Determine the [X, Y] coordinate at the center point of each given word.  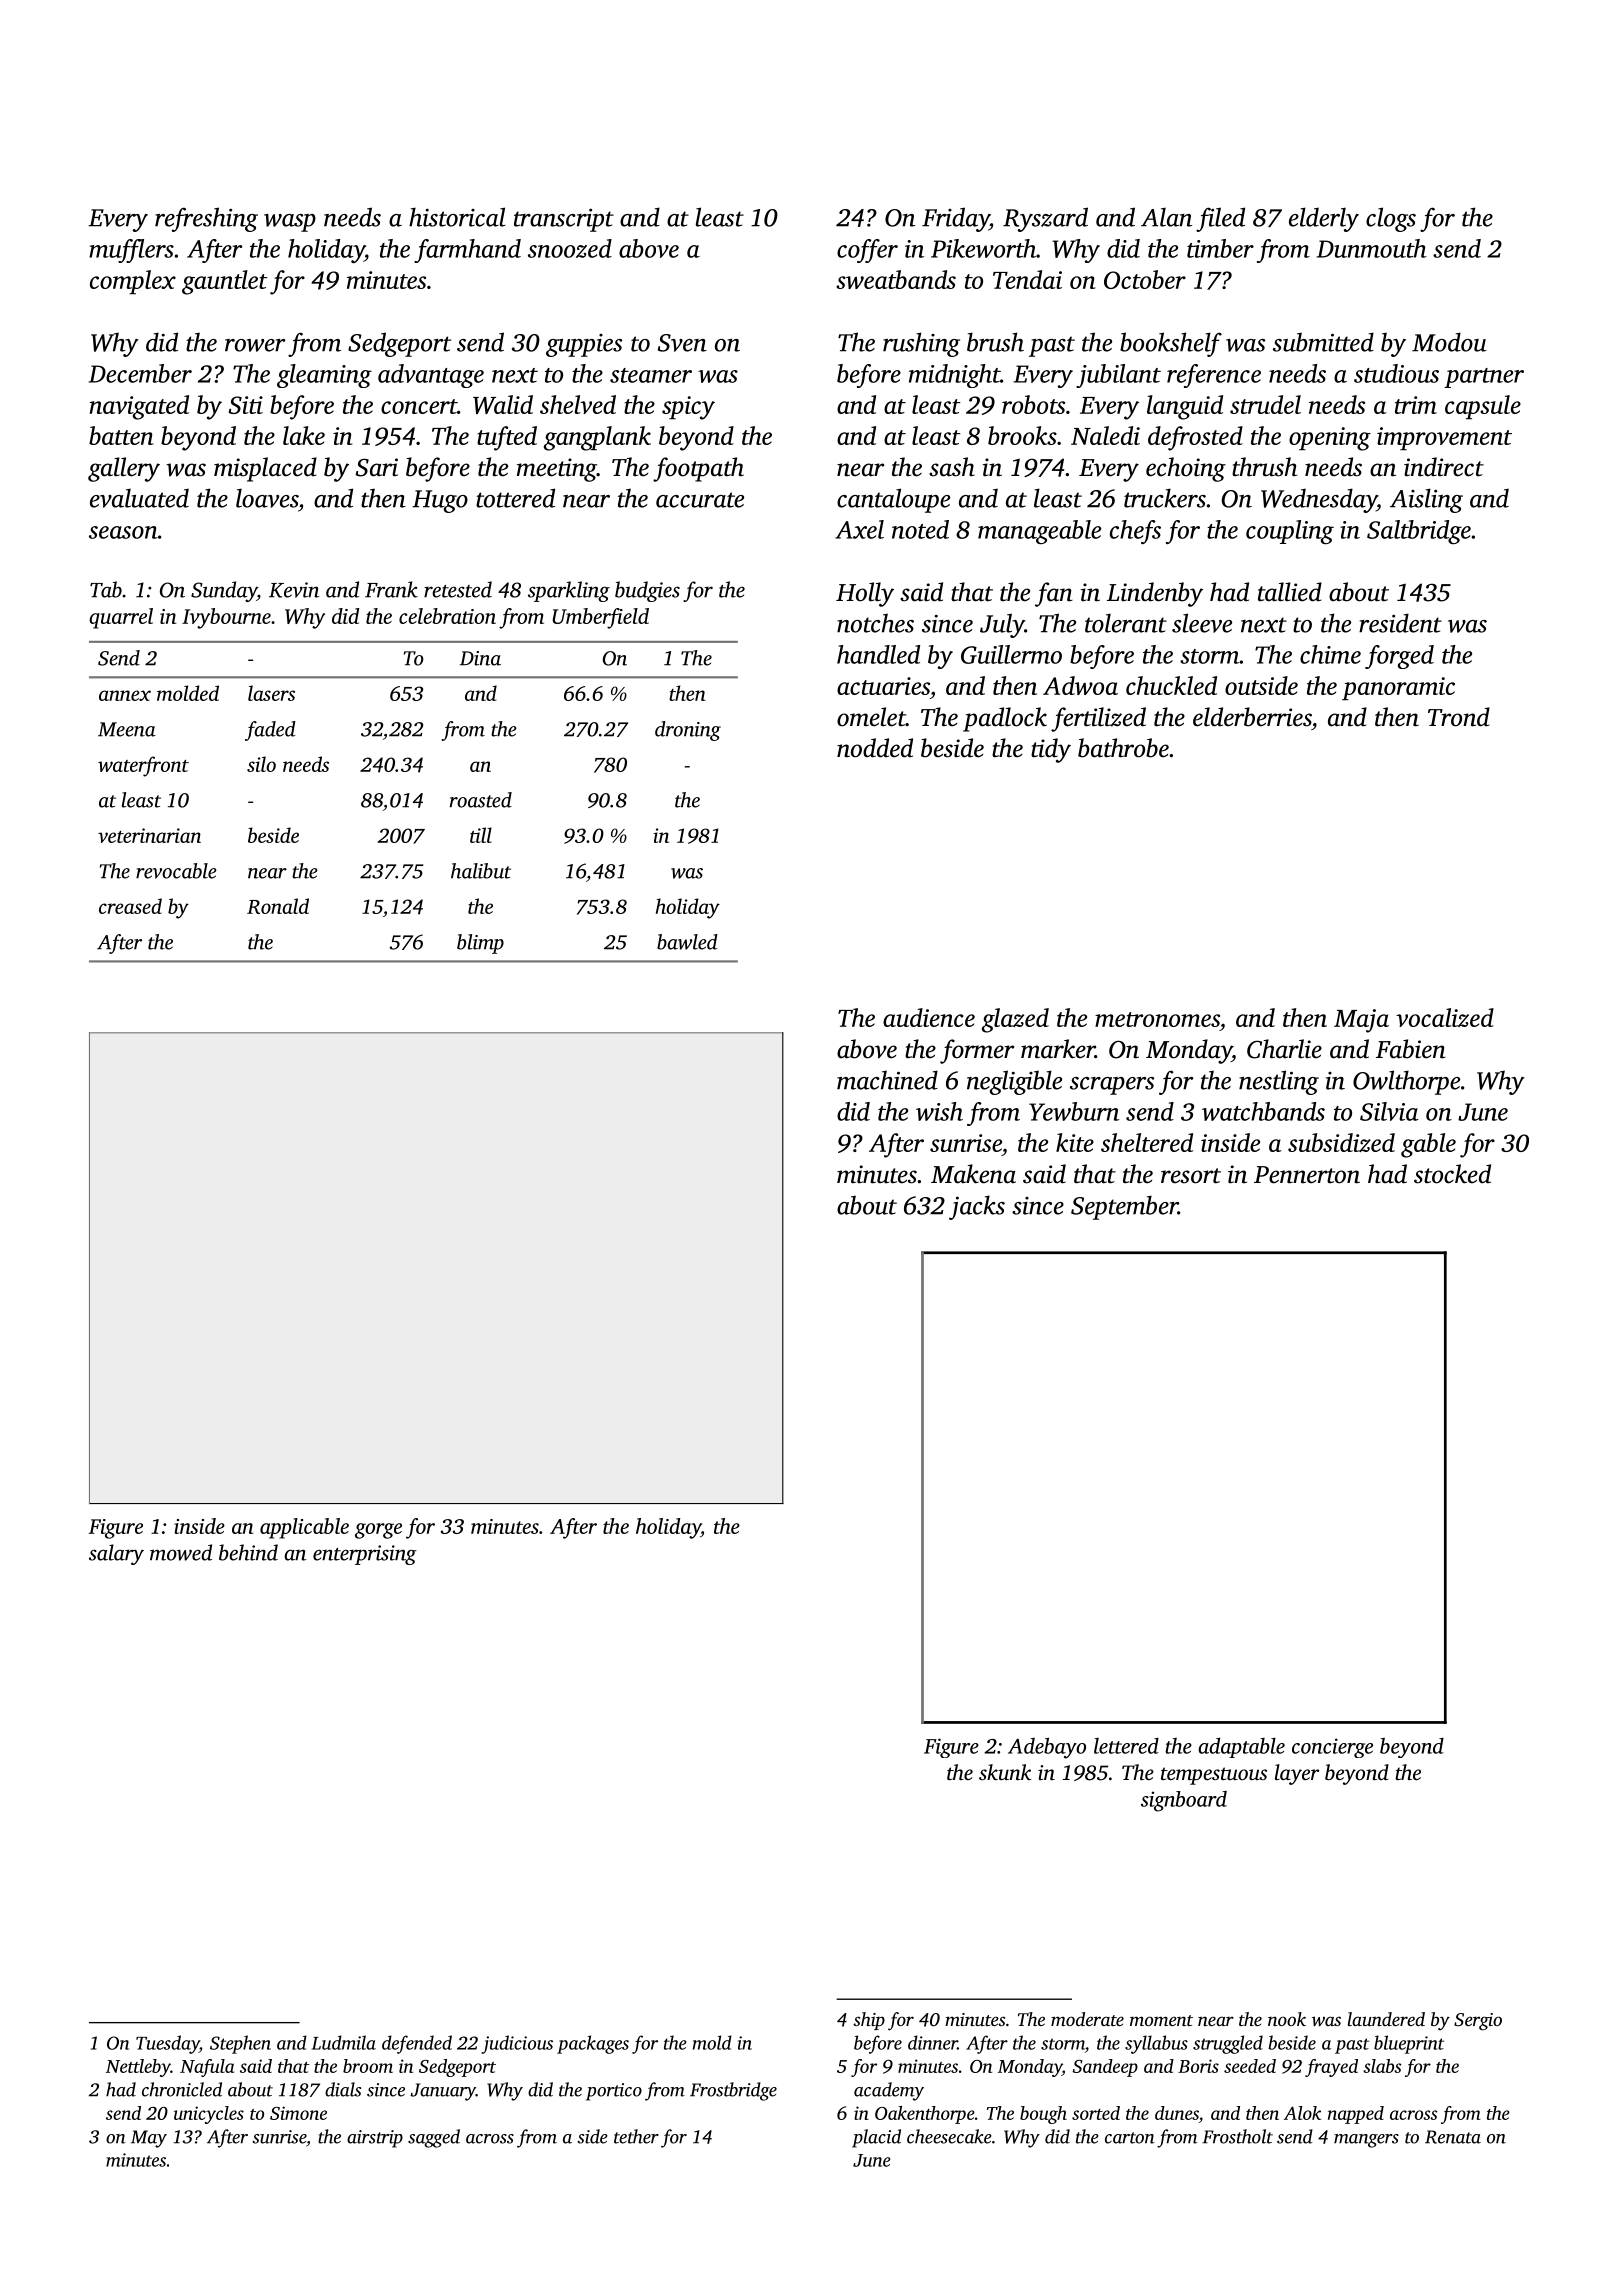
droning [688, 731]
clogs [1391, 219]
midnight [954, 376]
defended [417, 2044]
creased [130, 906]
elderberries [1252, 717]
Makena [973, 1174]
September [1124, 1207]
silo [261, 764]
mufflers [131, 251]
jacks [977, 1207]
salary [116, 1554]
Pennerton [1307, 1175]
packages [593, 2044]
